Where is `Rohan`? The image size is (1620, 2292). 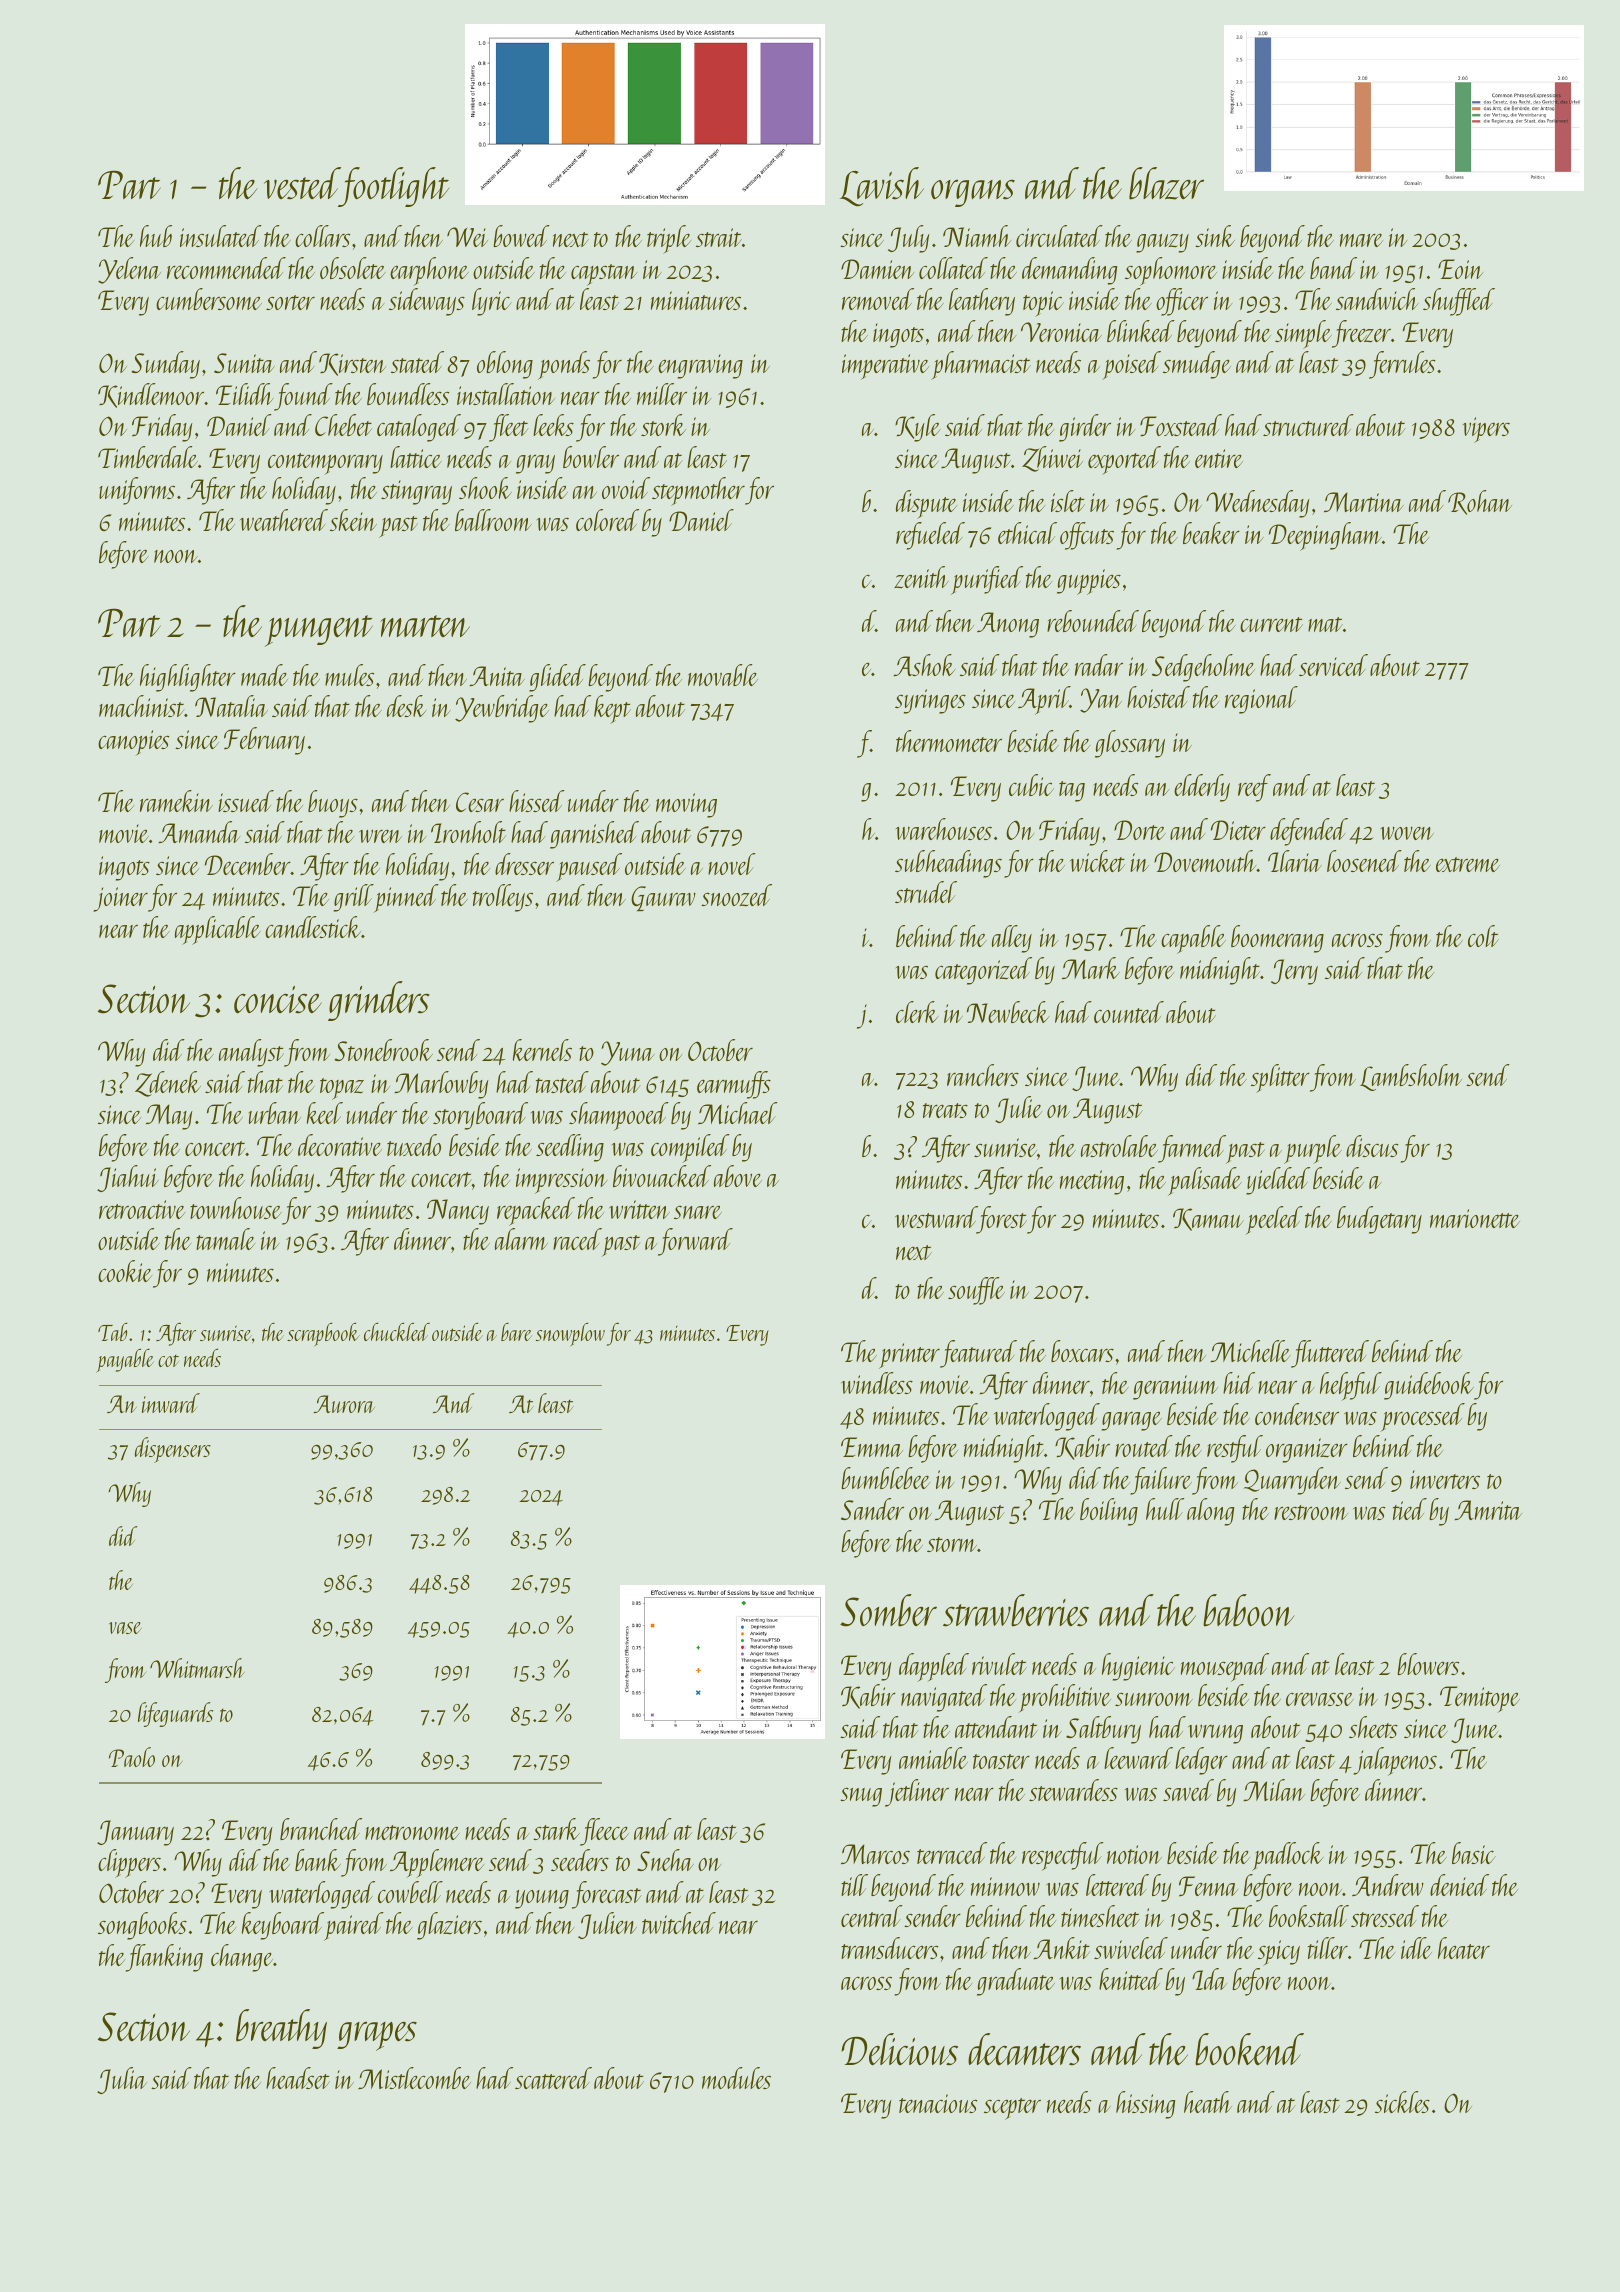
Rohan is located at coordinates (1480, 502).
